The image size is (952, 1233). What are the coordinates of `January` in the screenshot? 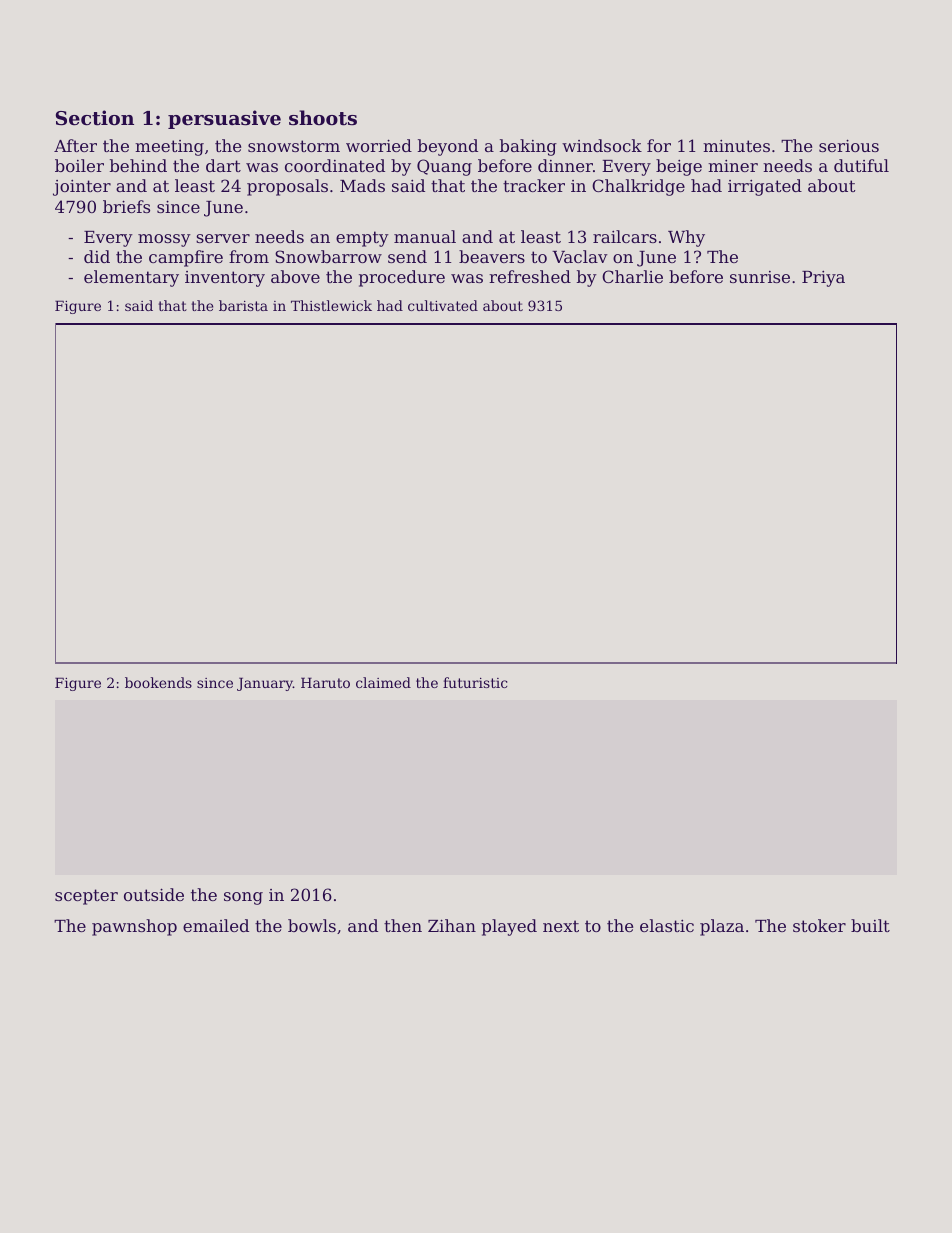 It's located at (265, 684).
